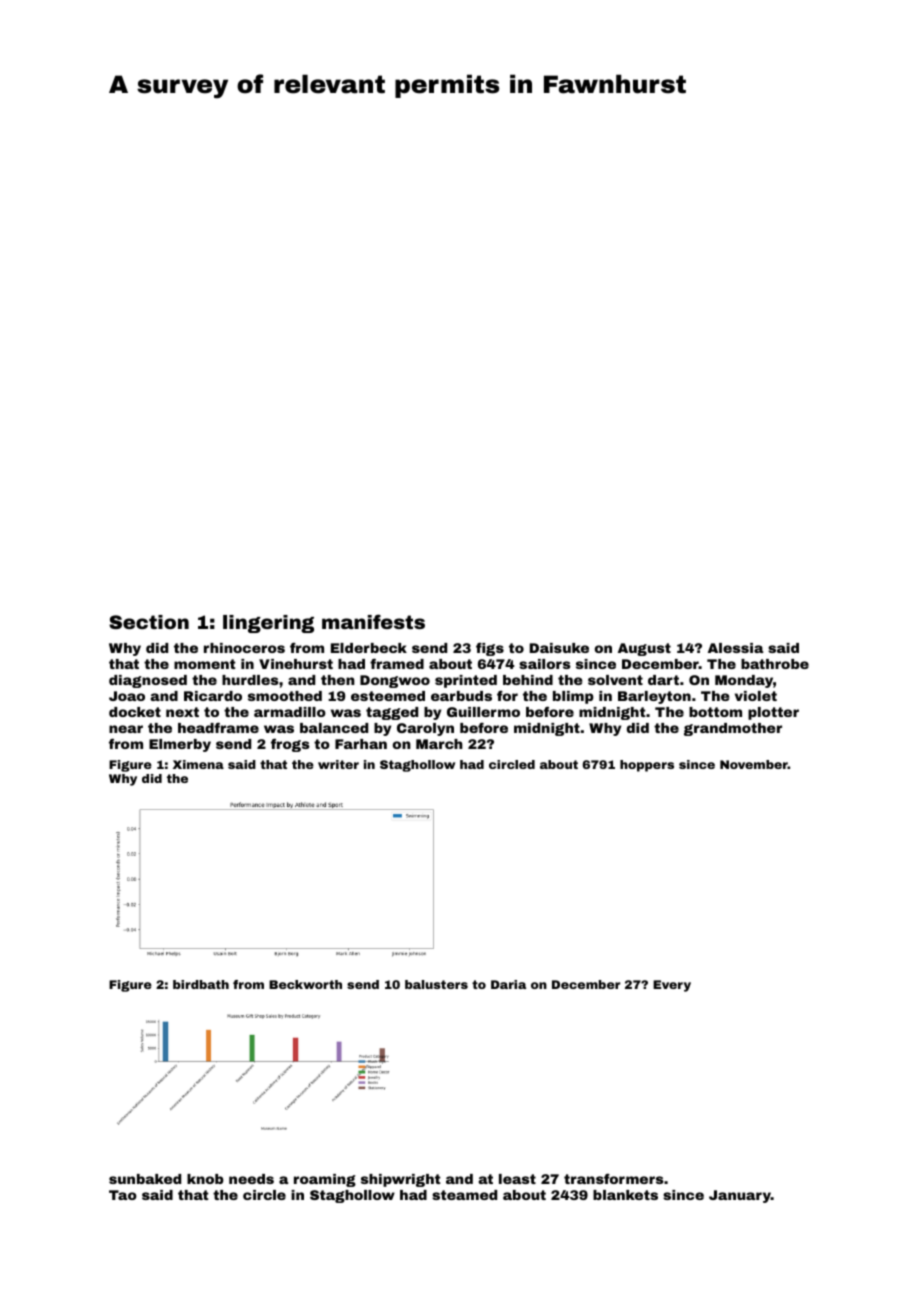 The image size is (924, 1308). Describe the element at coordinates (201, 984) in the screenshot. I see `birdbath` at that location.
